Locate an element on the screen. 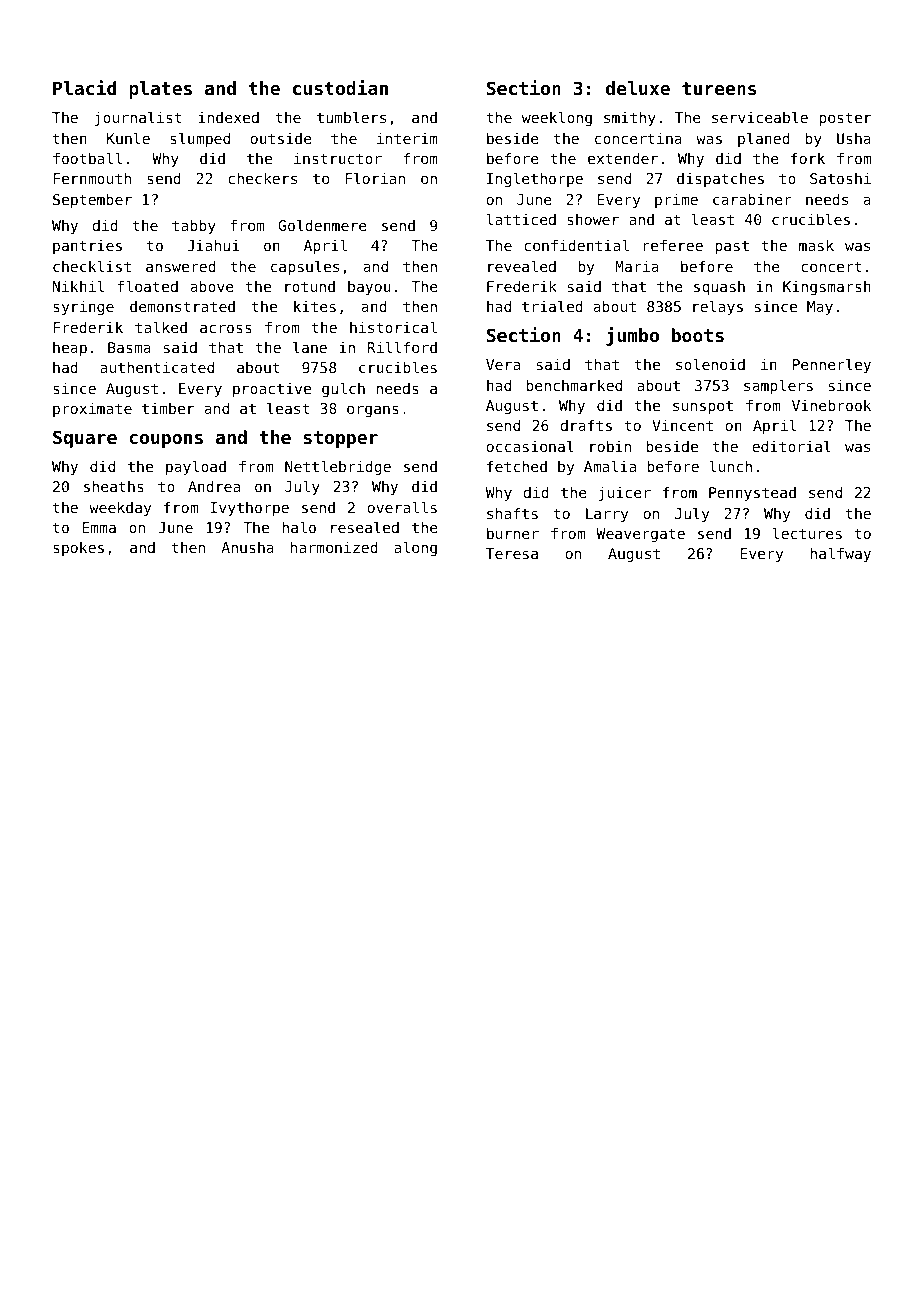 The image size is (924, 1314). heap is located at coordinates (70, 349).
